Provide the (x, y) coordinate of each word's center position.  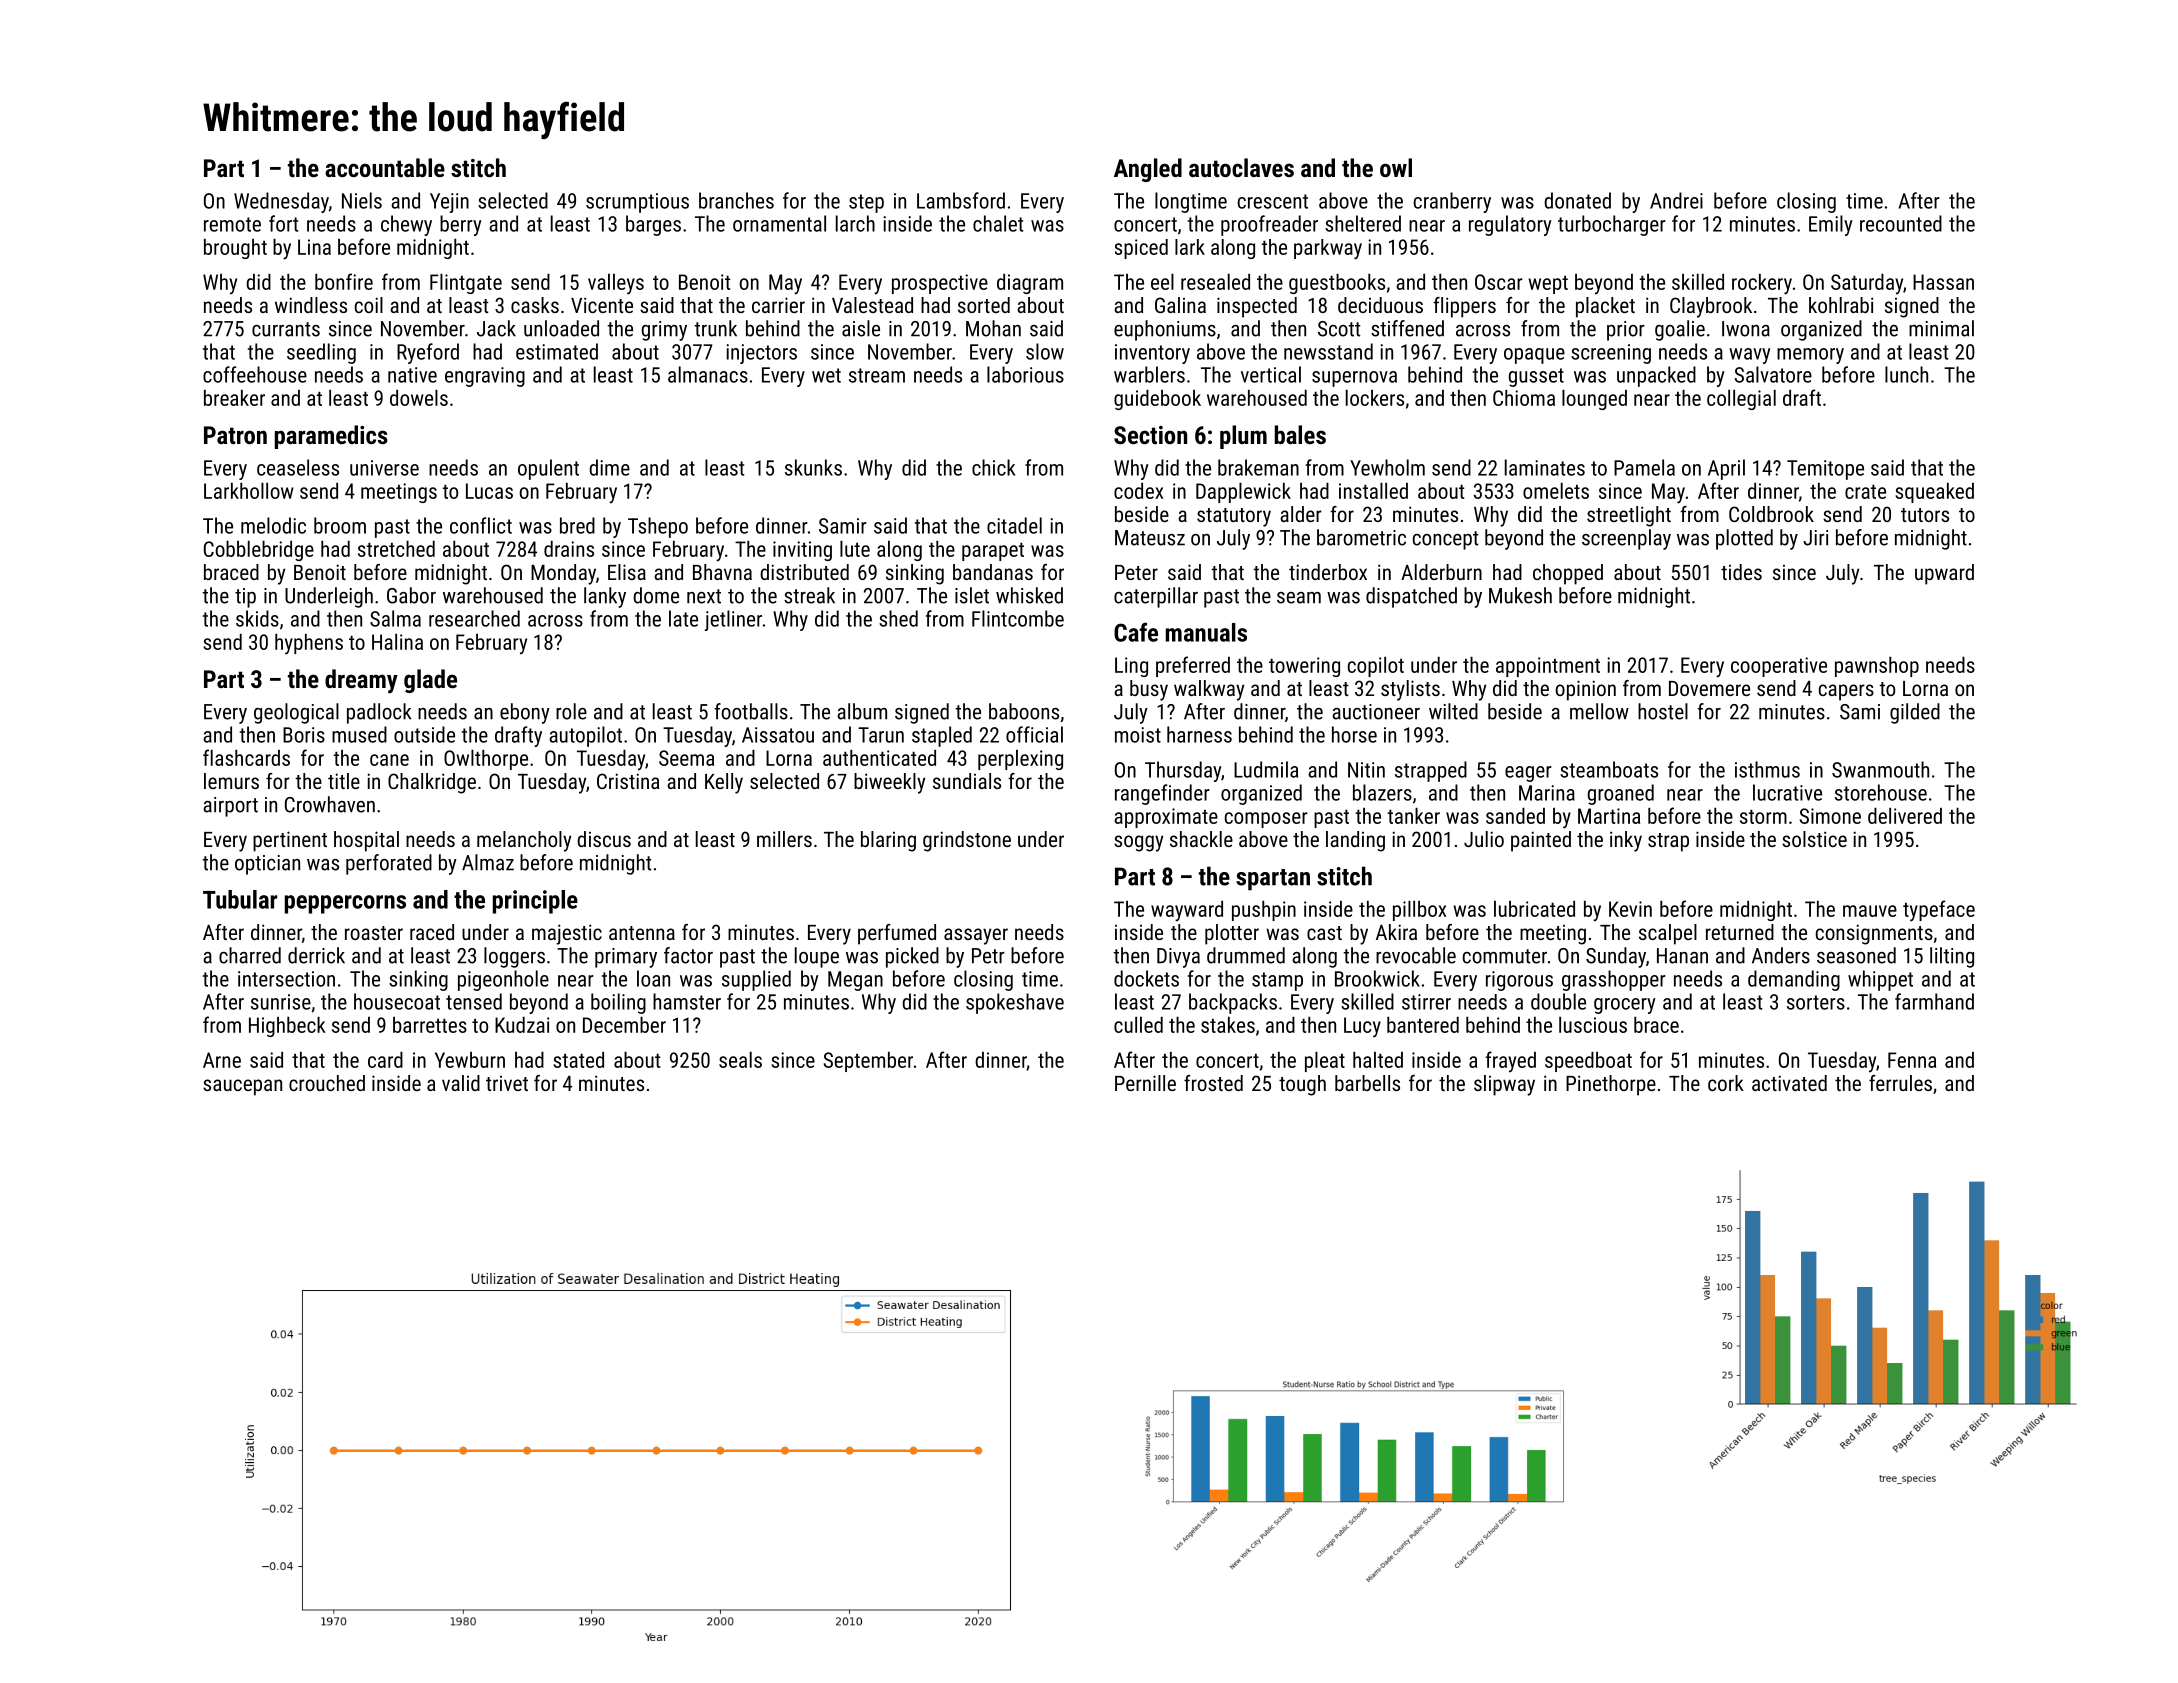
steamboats (1609, 769)
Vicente (602, 305)
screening (1611, 354)
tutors (1925, 515)
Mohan (993, 328)
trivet (507, 1083)
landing (1355, 841)
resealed (1215, 282)
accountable (385, 167)
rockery (1762, 284)
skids (257, 618)
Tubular (240, 899)
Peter (1136, 572)
